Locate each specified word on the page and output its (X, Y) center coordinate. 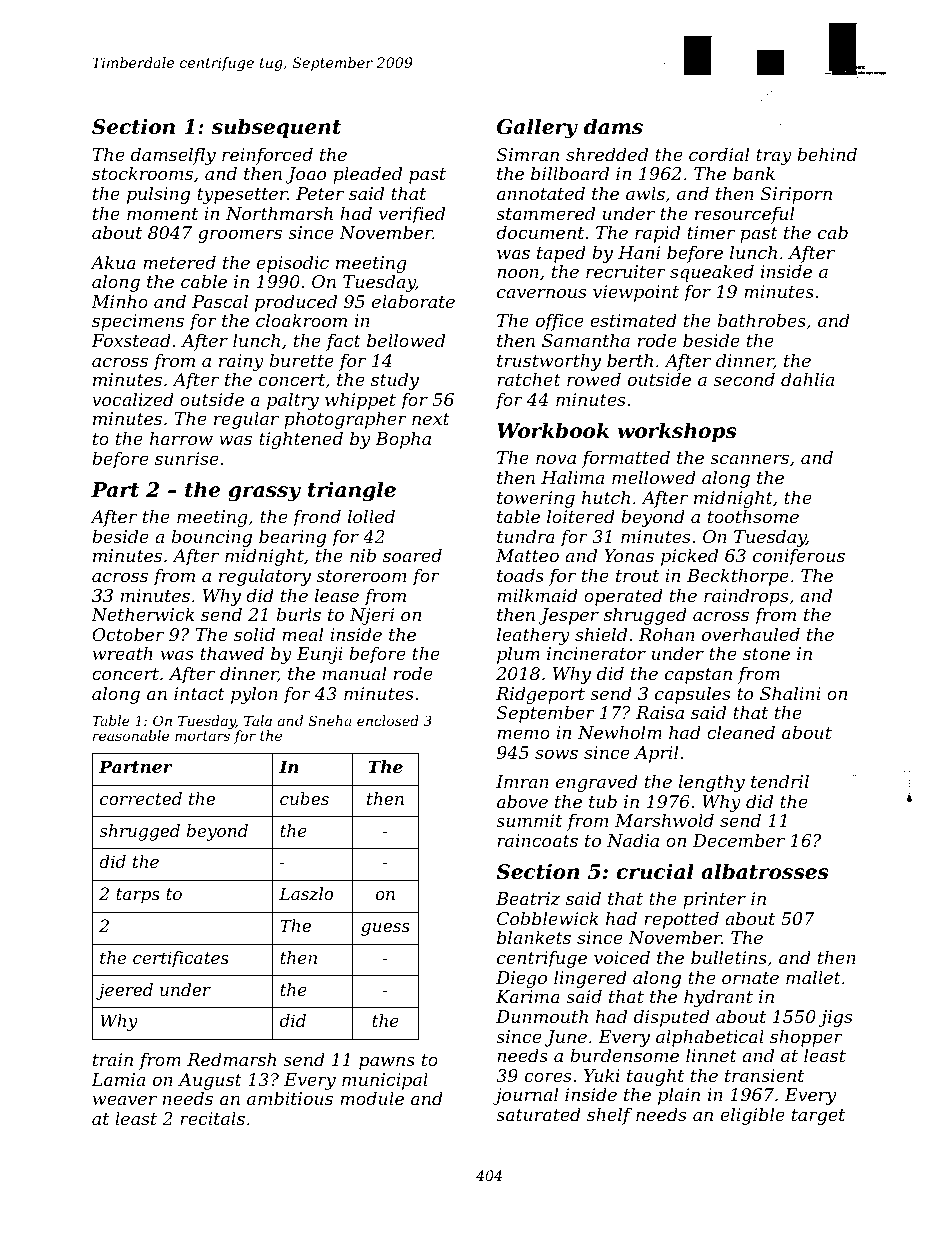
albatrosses (765, 871)
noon (518, 273)
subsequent (276, 128)
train (113, 1059)
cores (548, 1077)
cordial (719, 154)
